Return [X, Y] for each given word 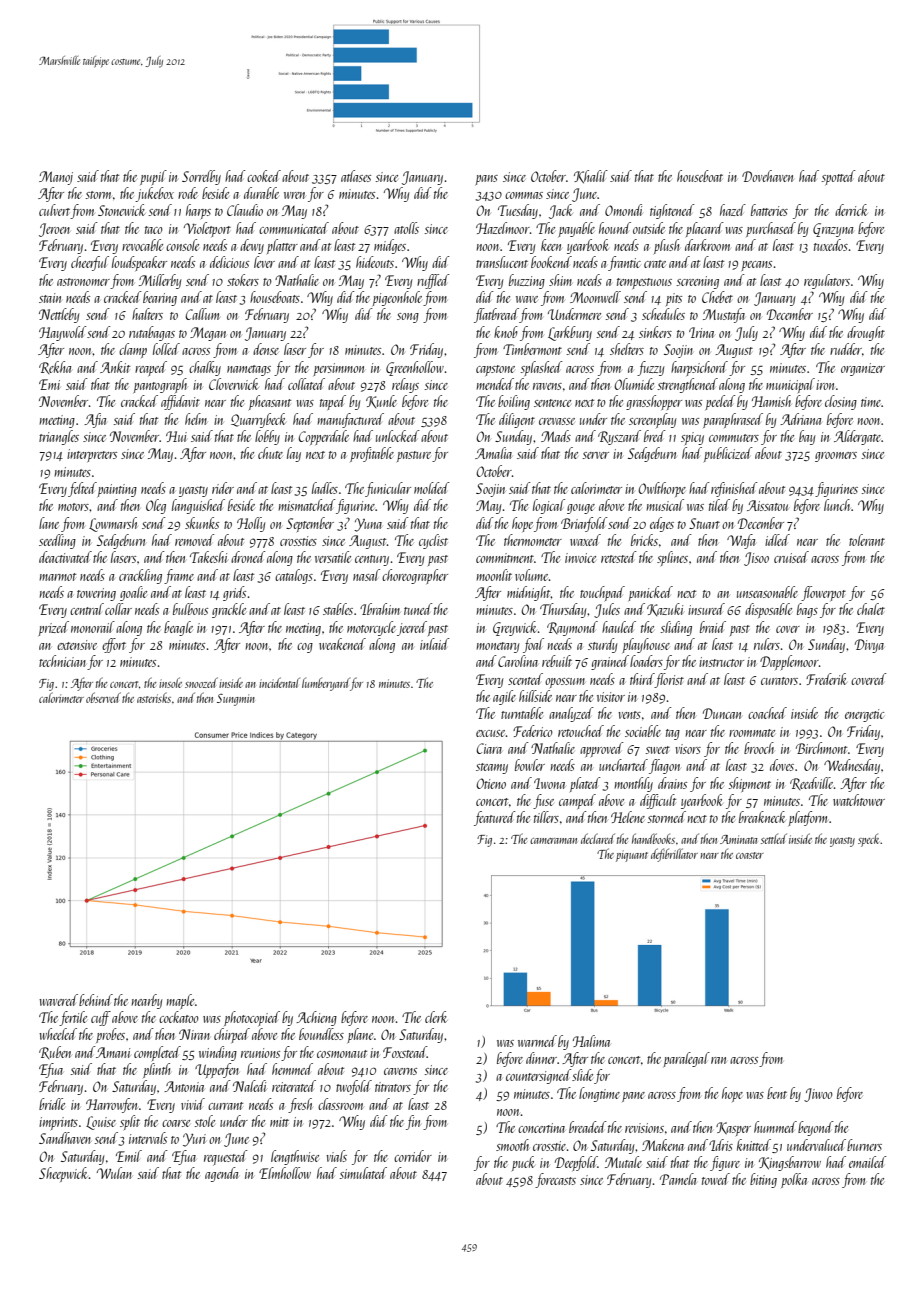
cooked [264, 176]
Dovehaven [767, 176]
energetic [864, 715]
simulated [363, 1173]
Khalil [591, 177]
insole [170, 682]
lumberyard [326, 684]
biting [763, 1180]
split [130, 1122]
